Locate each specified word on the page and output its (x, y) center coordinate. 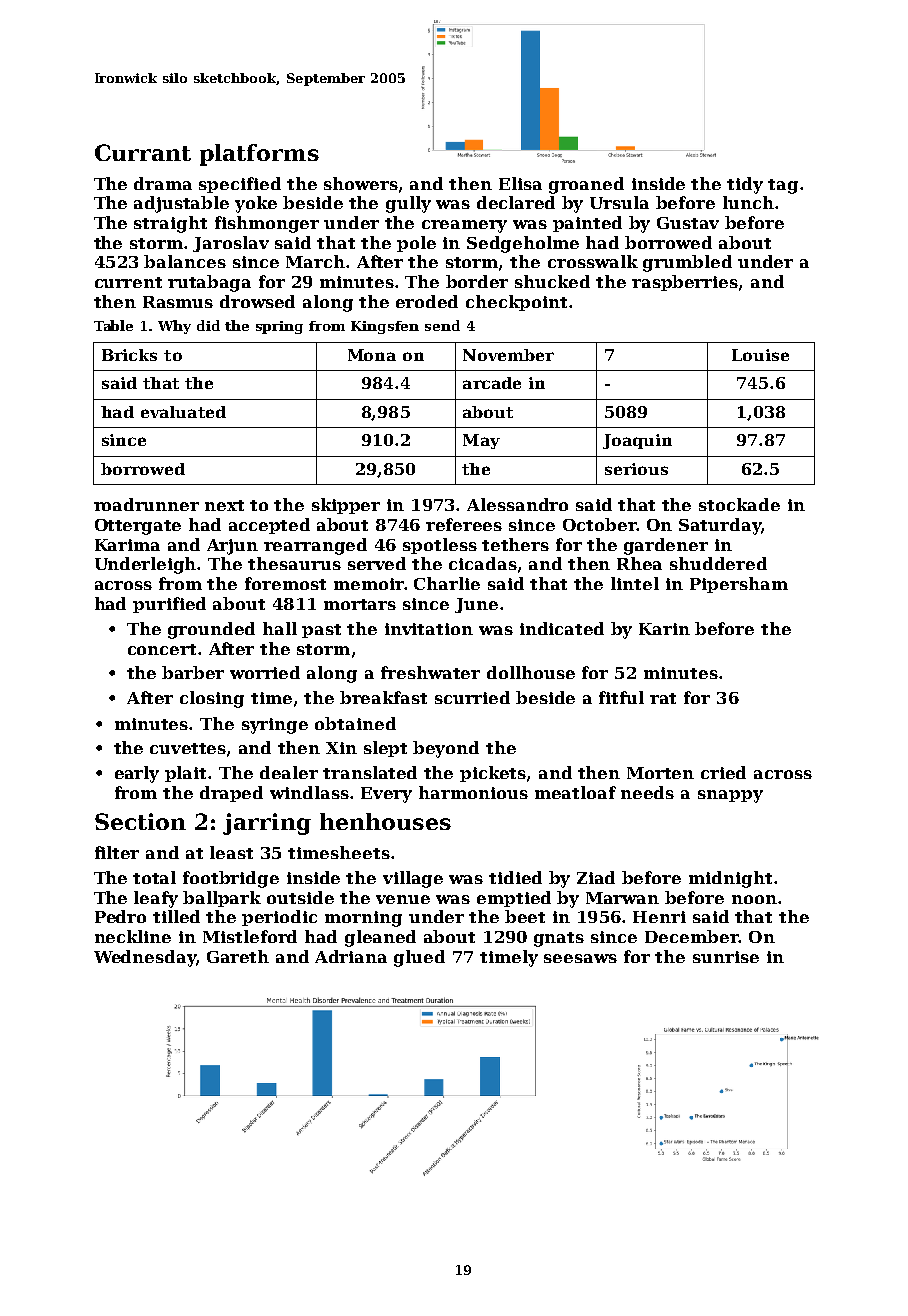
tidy (745, 185)
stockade (739, 504)
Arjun (232, 547)
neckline (133, 936)
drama (163, 183)
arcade (492, 383)
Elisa (520, 183)
